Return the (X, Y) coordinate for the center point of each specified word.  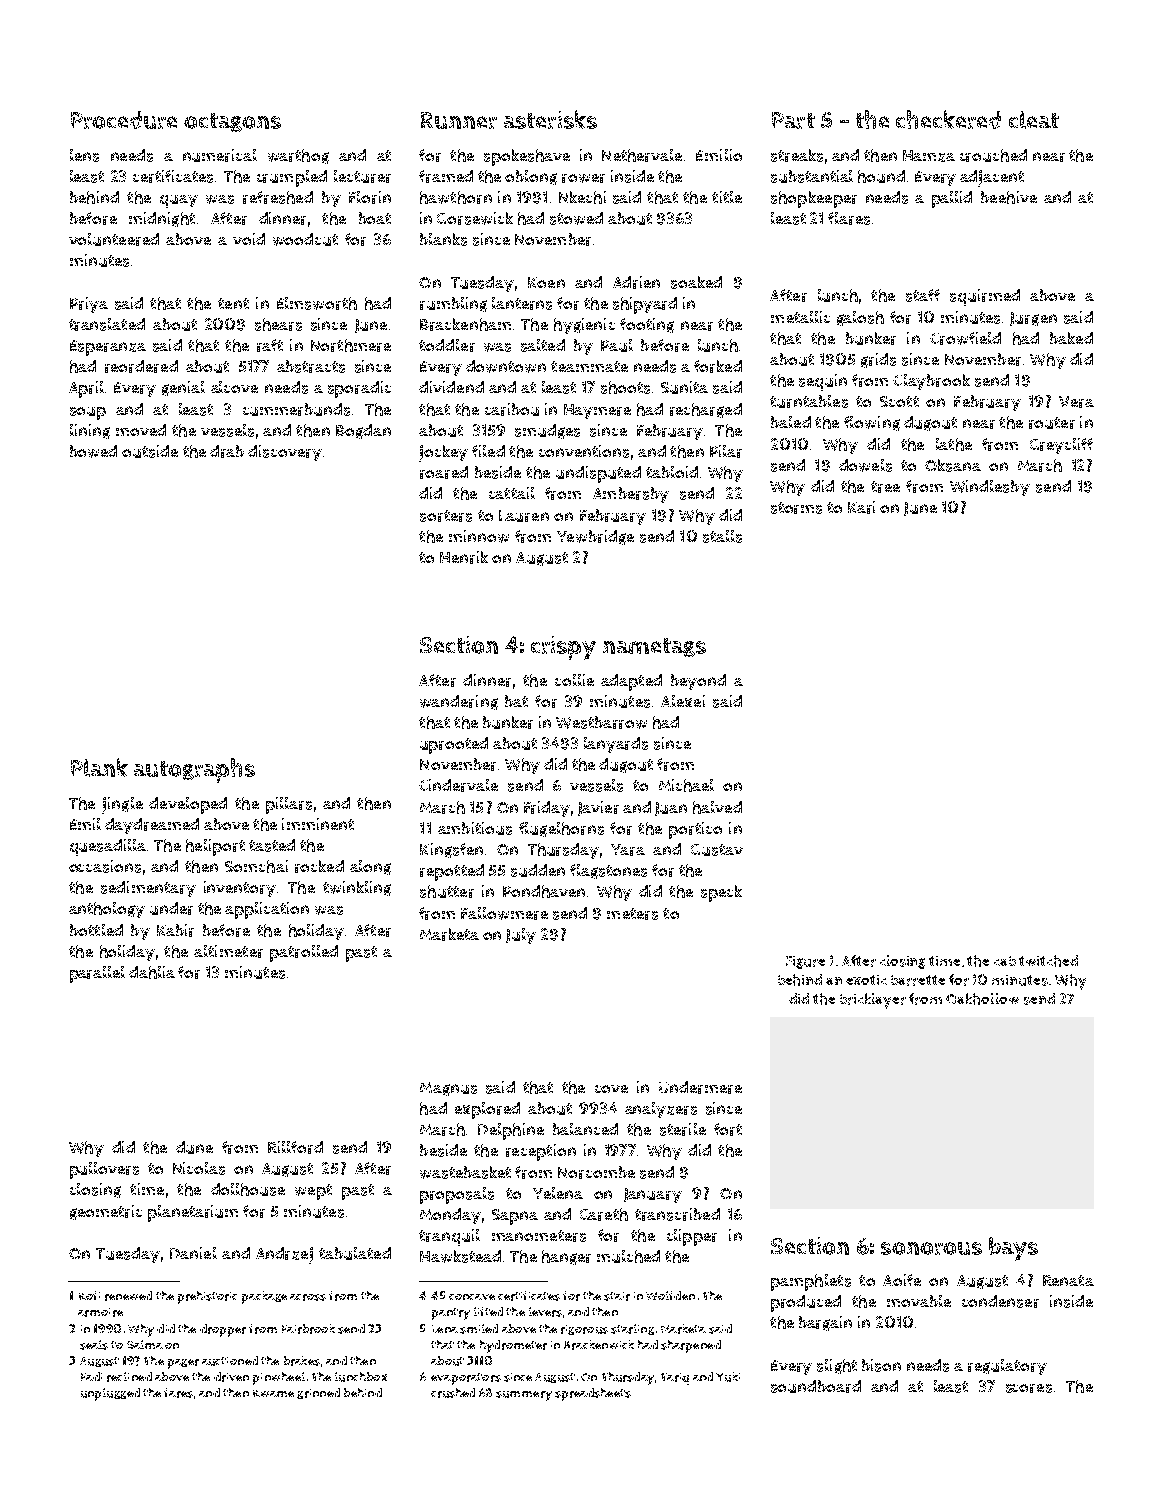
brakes (302, 1361)
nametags (654, 647)
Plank (99, 767)
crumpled (292, 178)
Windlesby (990, 488)
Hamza (929, 156)
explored (487, 1110)
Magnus (448, 1089)
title (727, 197)
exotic (866, 980)
